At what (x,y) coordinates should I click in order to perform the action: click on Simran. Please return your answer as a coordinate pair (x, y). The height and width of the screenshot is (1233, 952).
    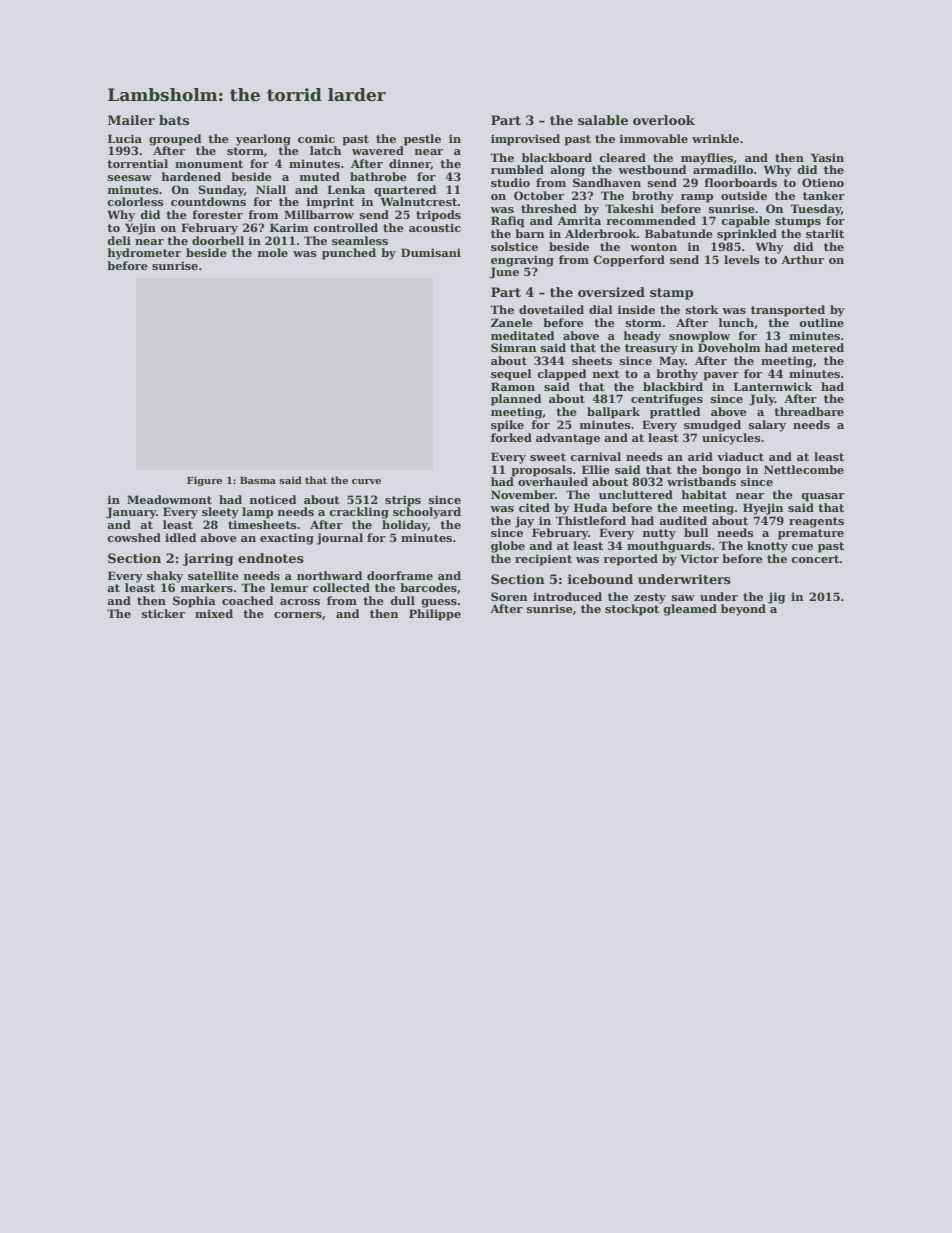
    Looking at the image, I should click on (513, 347).
